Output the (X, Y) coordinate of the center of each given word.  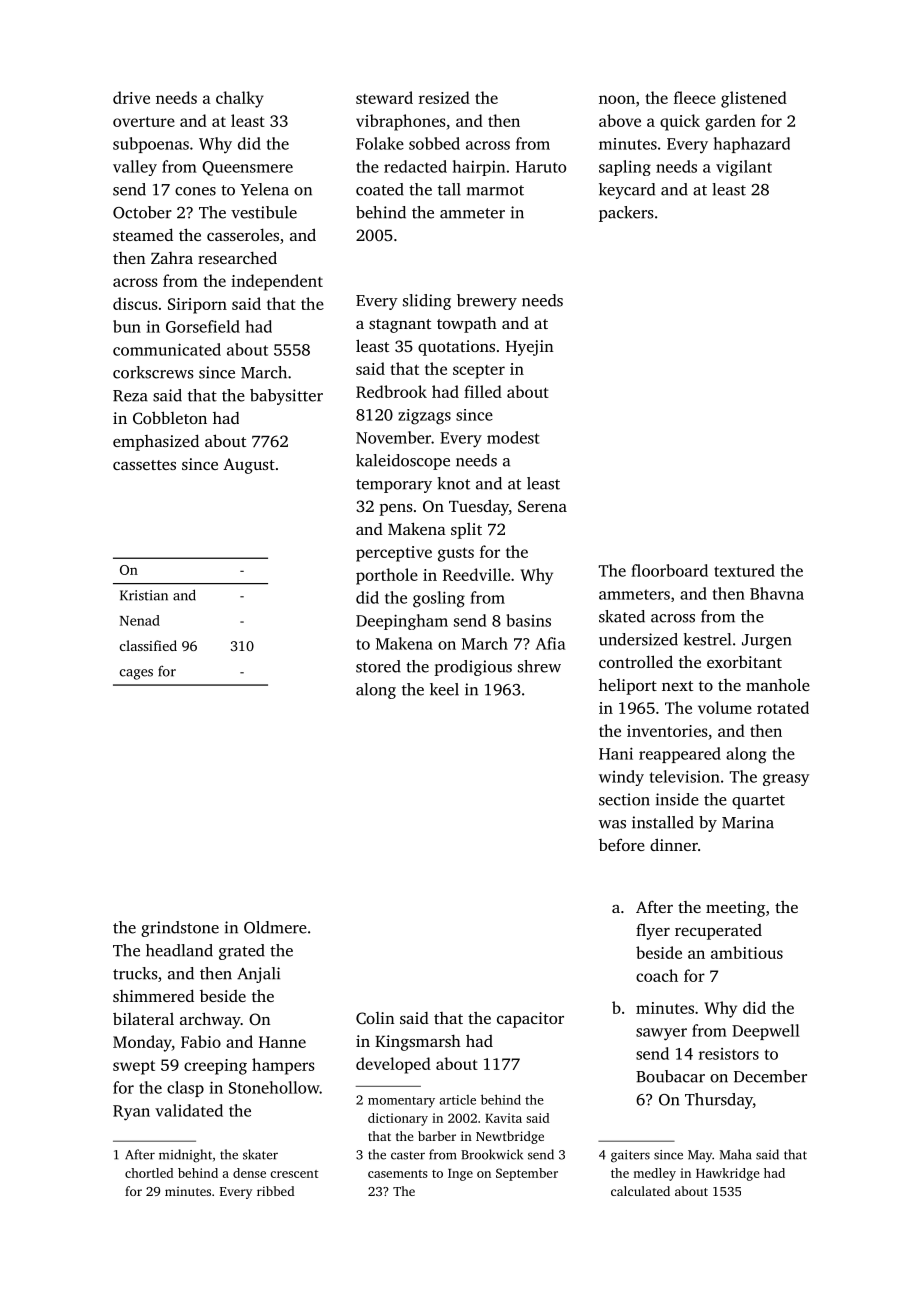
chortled (149, 1173)
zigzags (424, 417)
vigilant (744, 168)
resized (444, 97)
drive (131, 97)
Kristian (144, 595)
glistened (754, 99)
